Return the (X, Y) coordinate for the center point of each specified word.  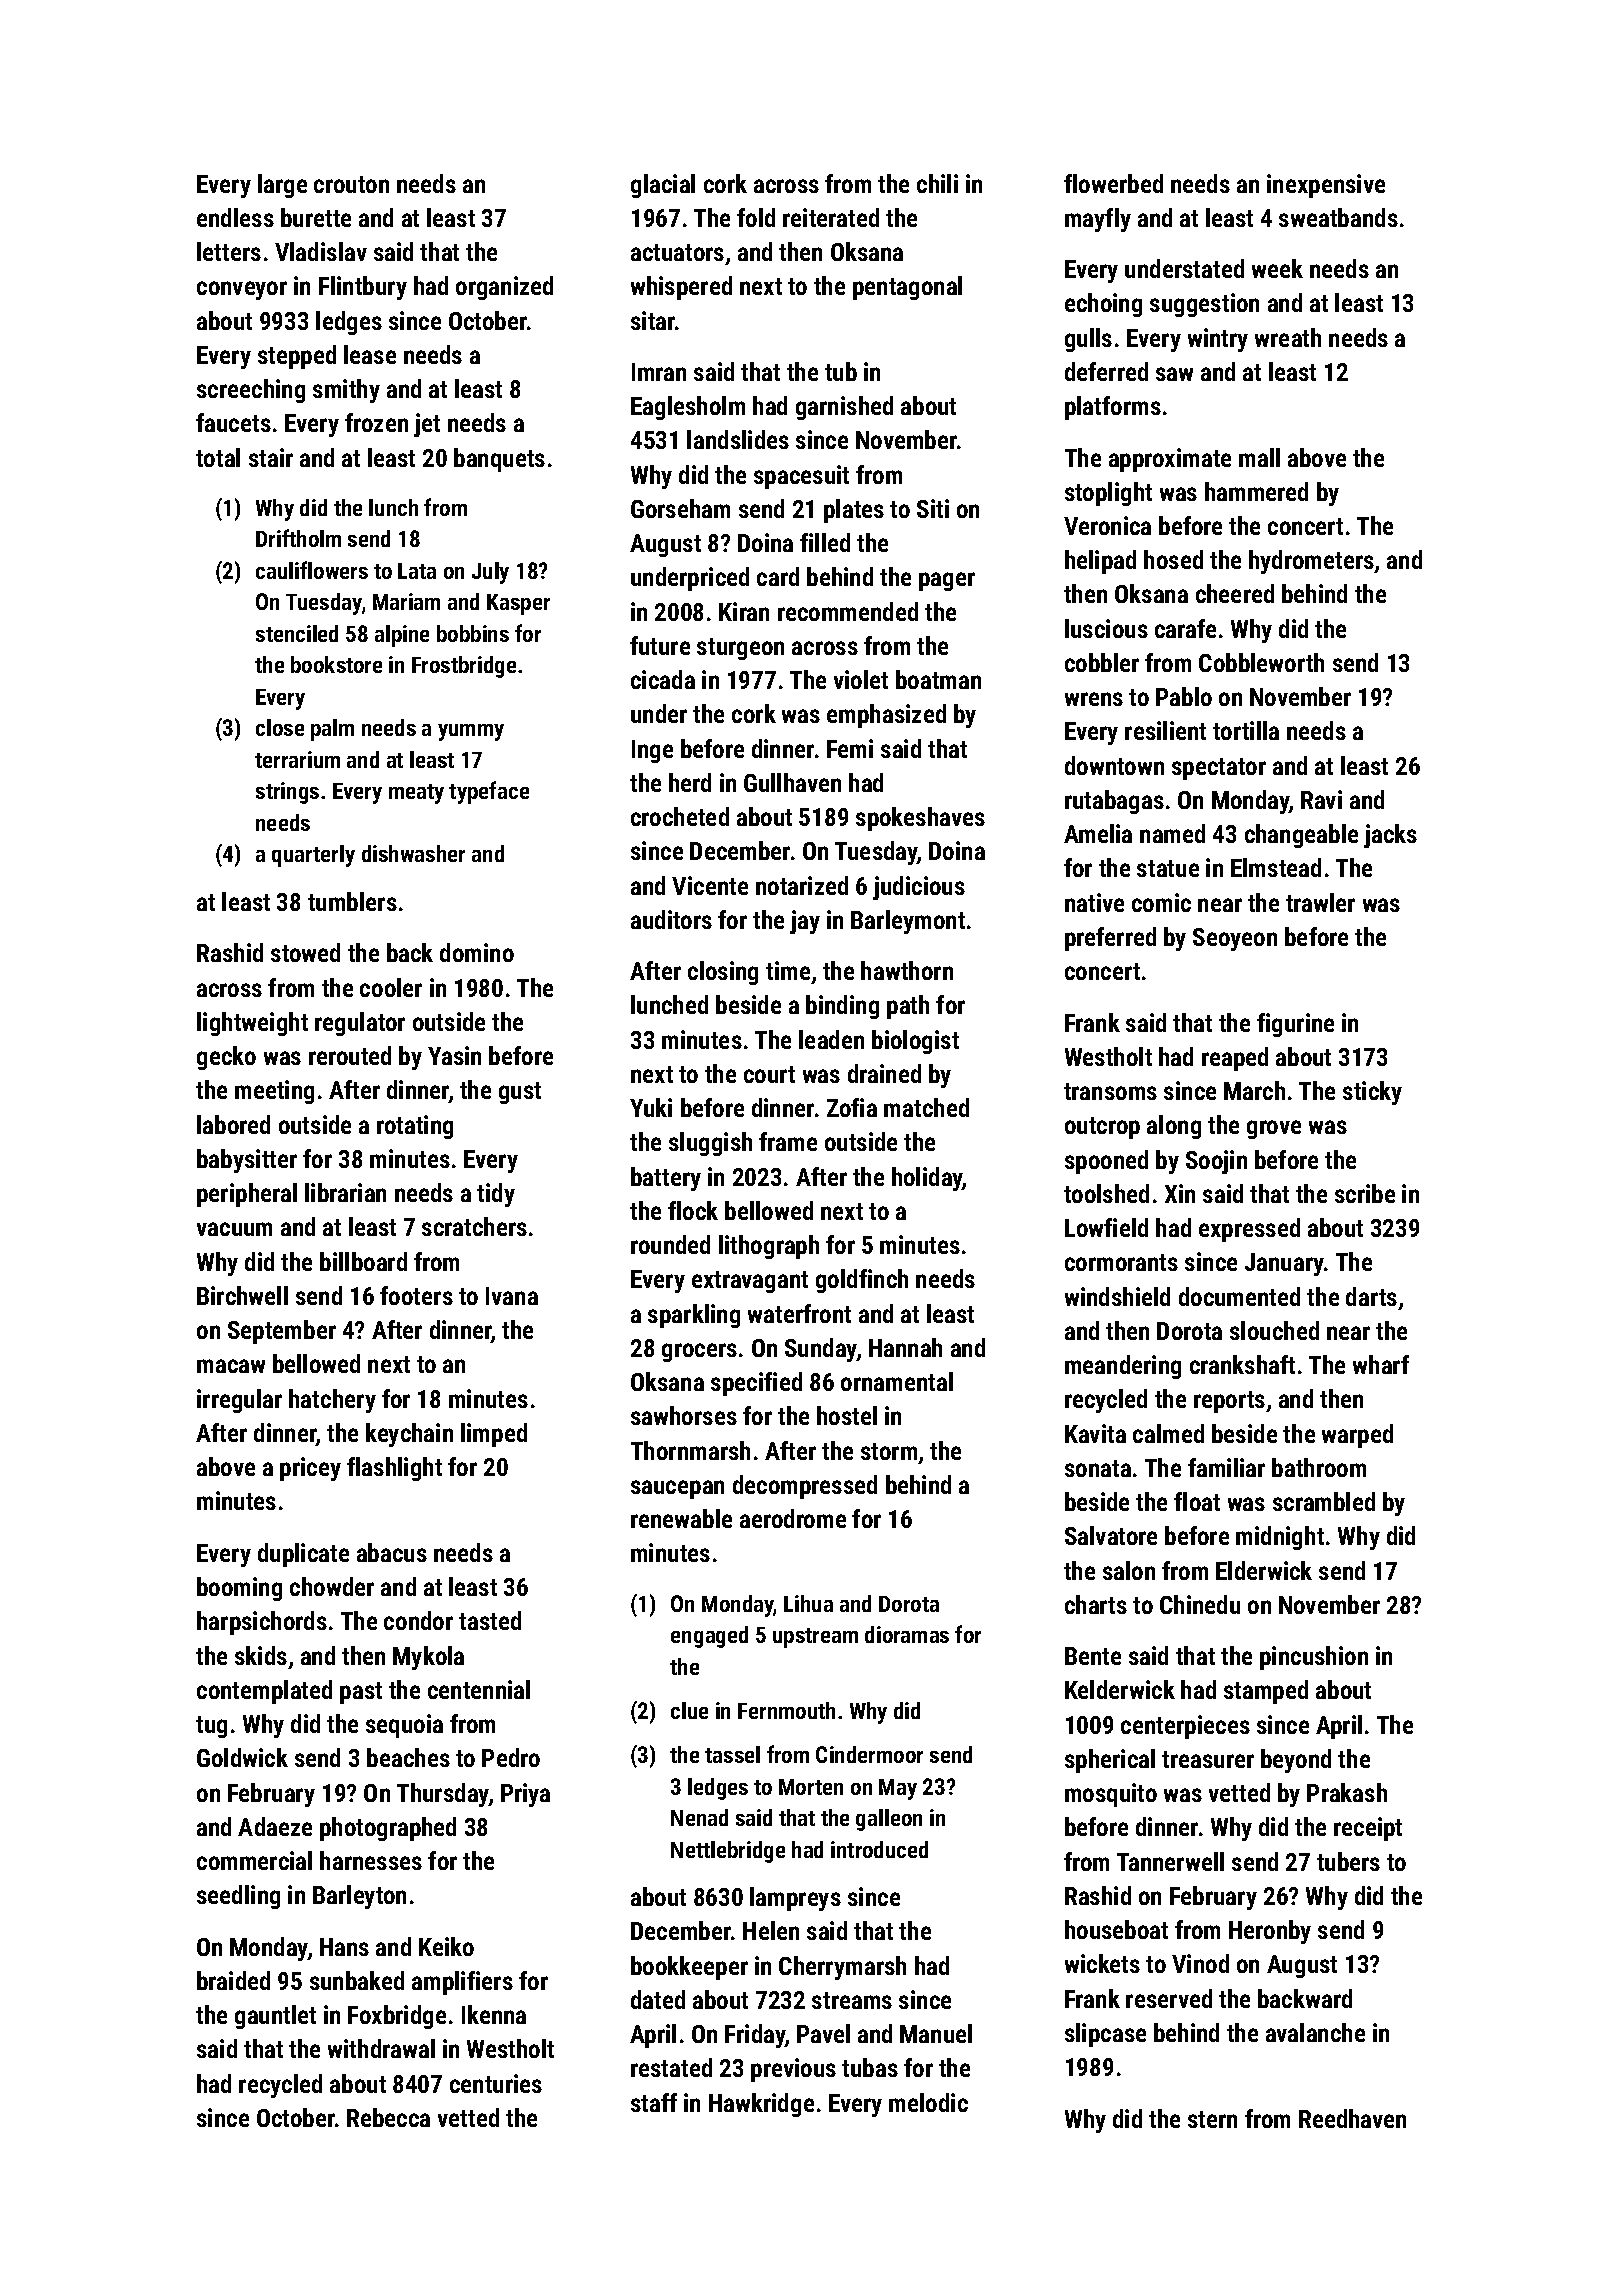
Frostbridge (464, 667)
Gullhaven (792, 782)
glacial (663, 186)
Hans (344, 1947)
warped (1357, 1436)
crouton (351, 184)
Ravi (1321, 799)
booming (239, 1589)
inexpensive (1326, 186)
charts (1096, 1604)
